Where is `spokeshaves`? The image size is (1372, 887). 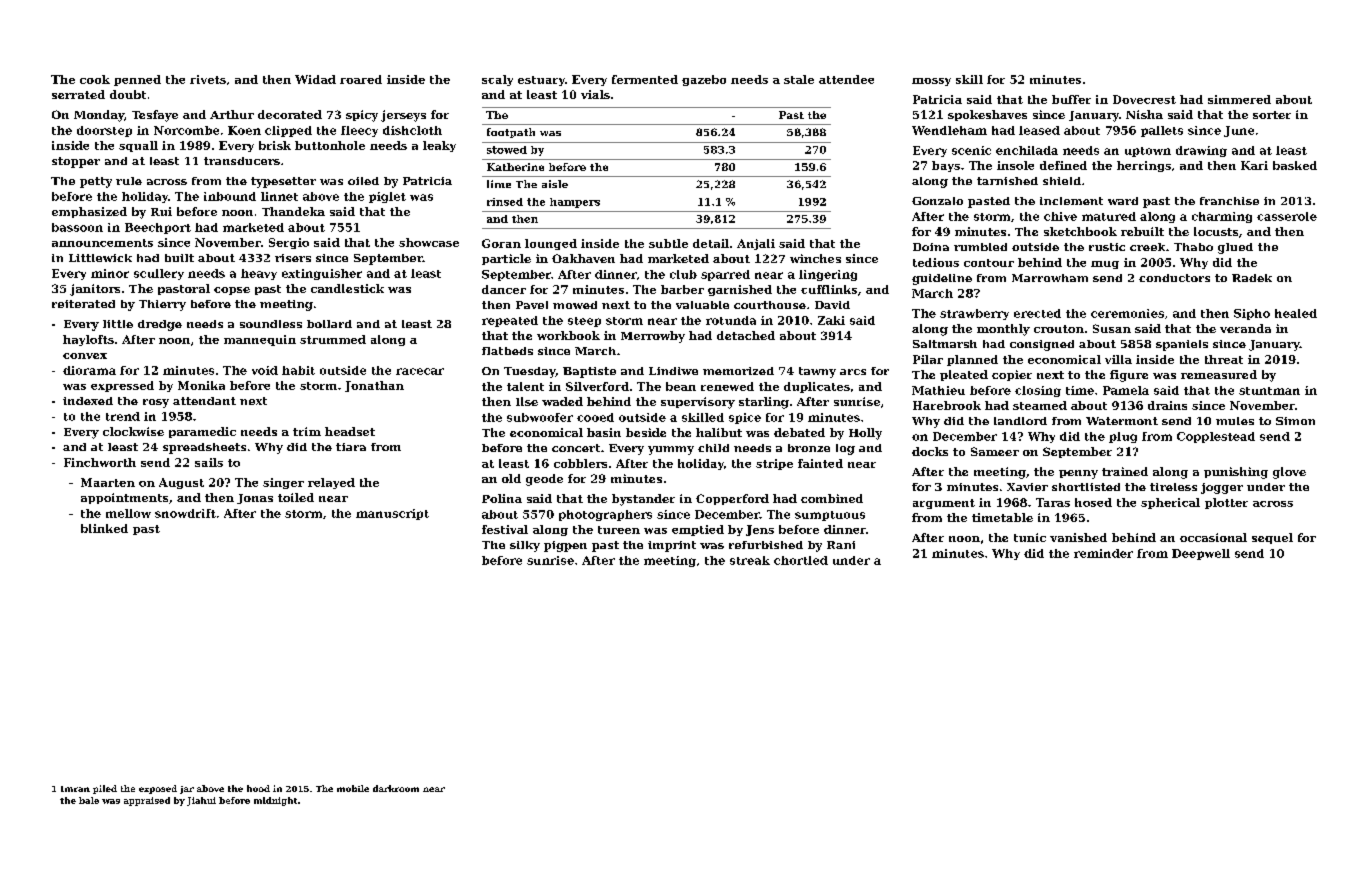 spokeshaves is located at coordinates (987, 115).
